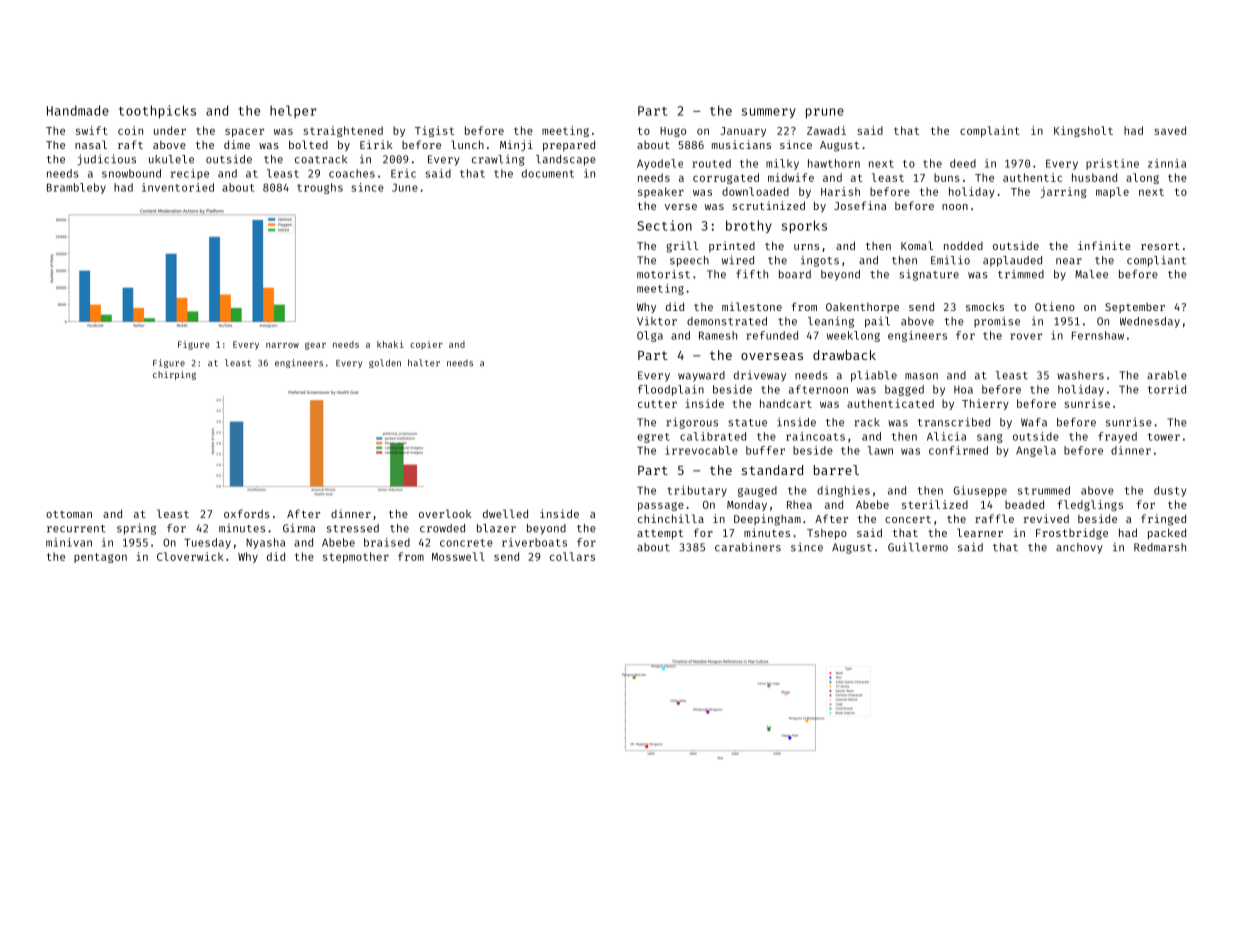 The height and width of the document is (952, 1233). What do you see at coordinates (157, 111) in the document?
I see `toothpicks` at bounding box center [157, 111].
